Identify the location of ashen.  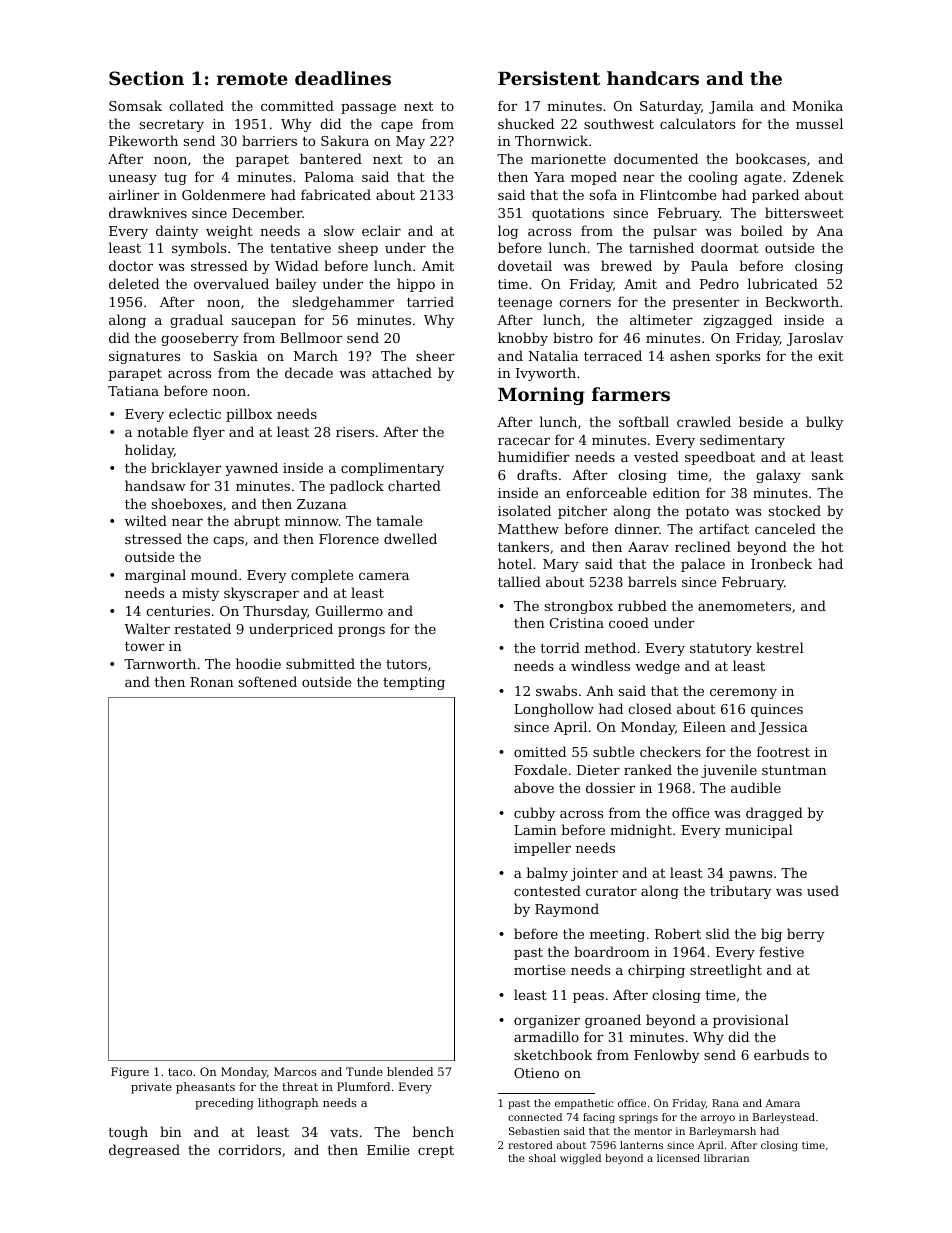
(690, 355).
